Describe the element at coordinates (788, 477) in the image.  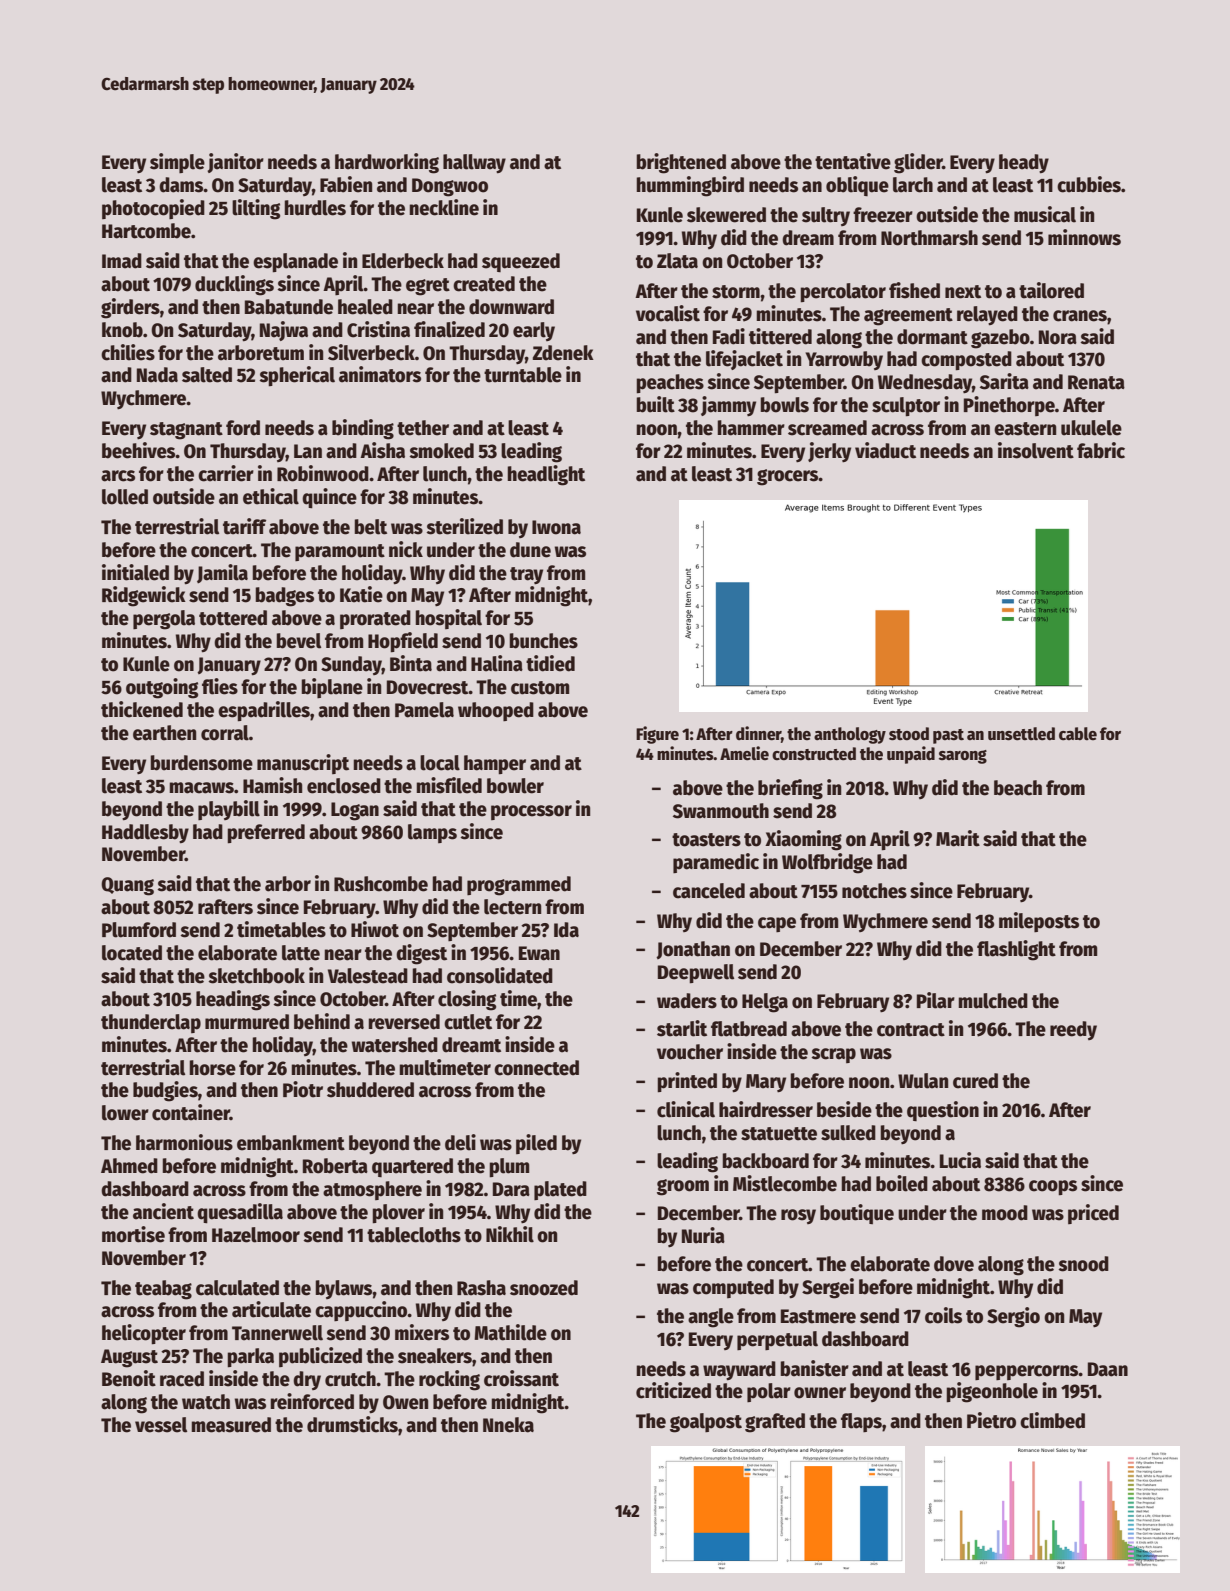
I see `grocers` at that location.
